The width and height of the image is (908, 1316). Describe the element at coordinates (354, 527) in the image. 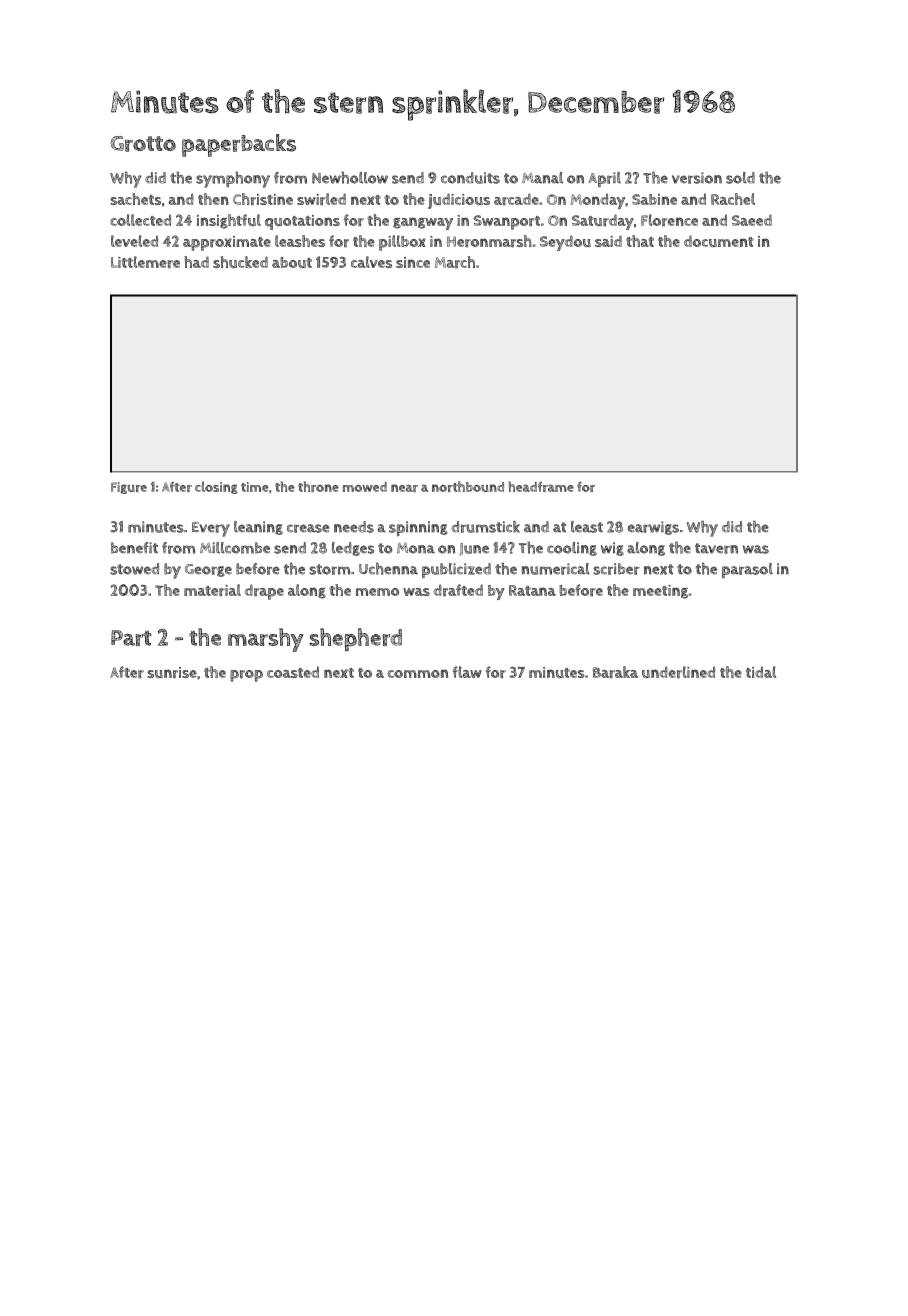

I see `needs` at that location.
